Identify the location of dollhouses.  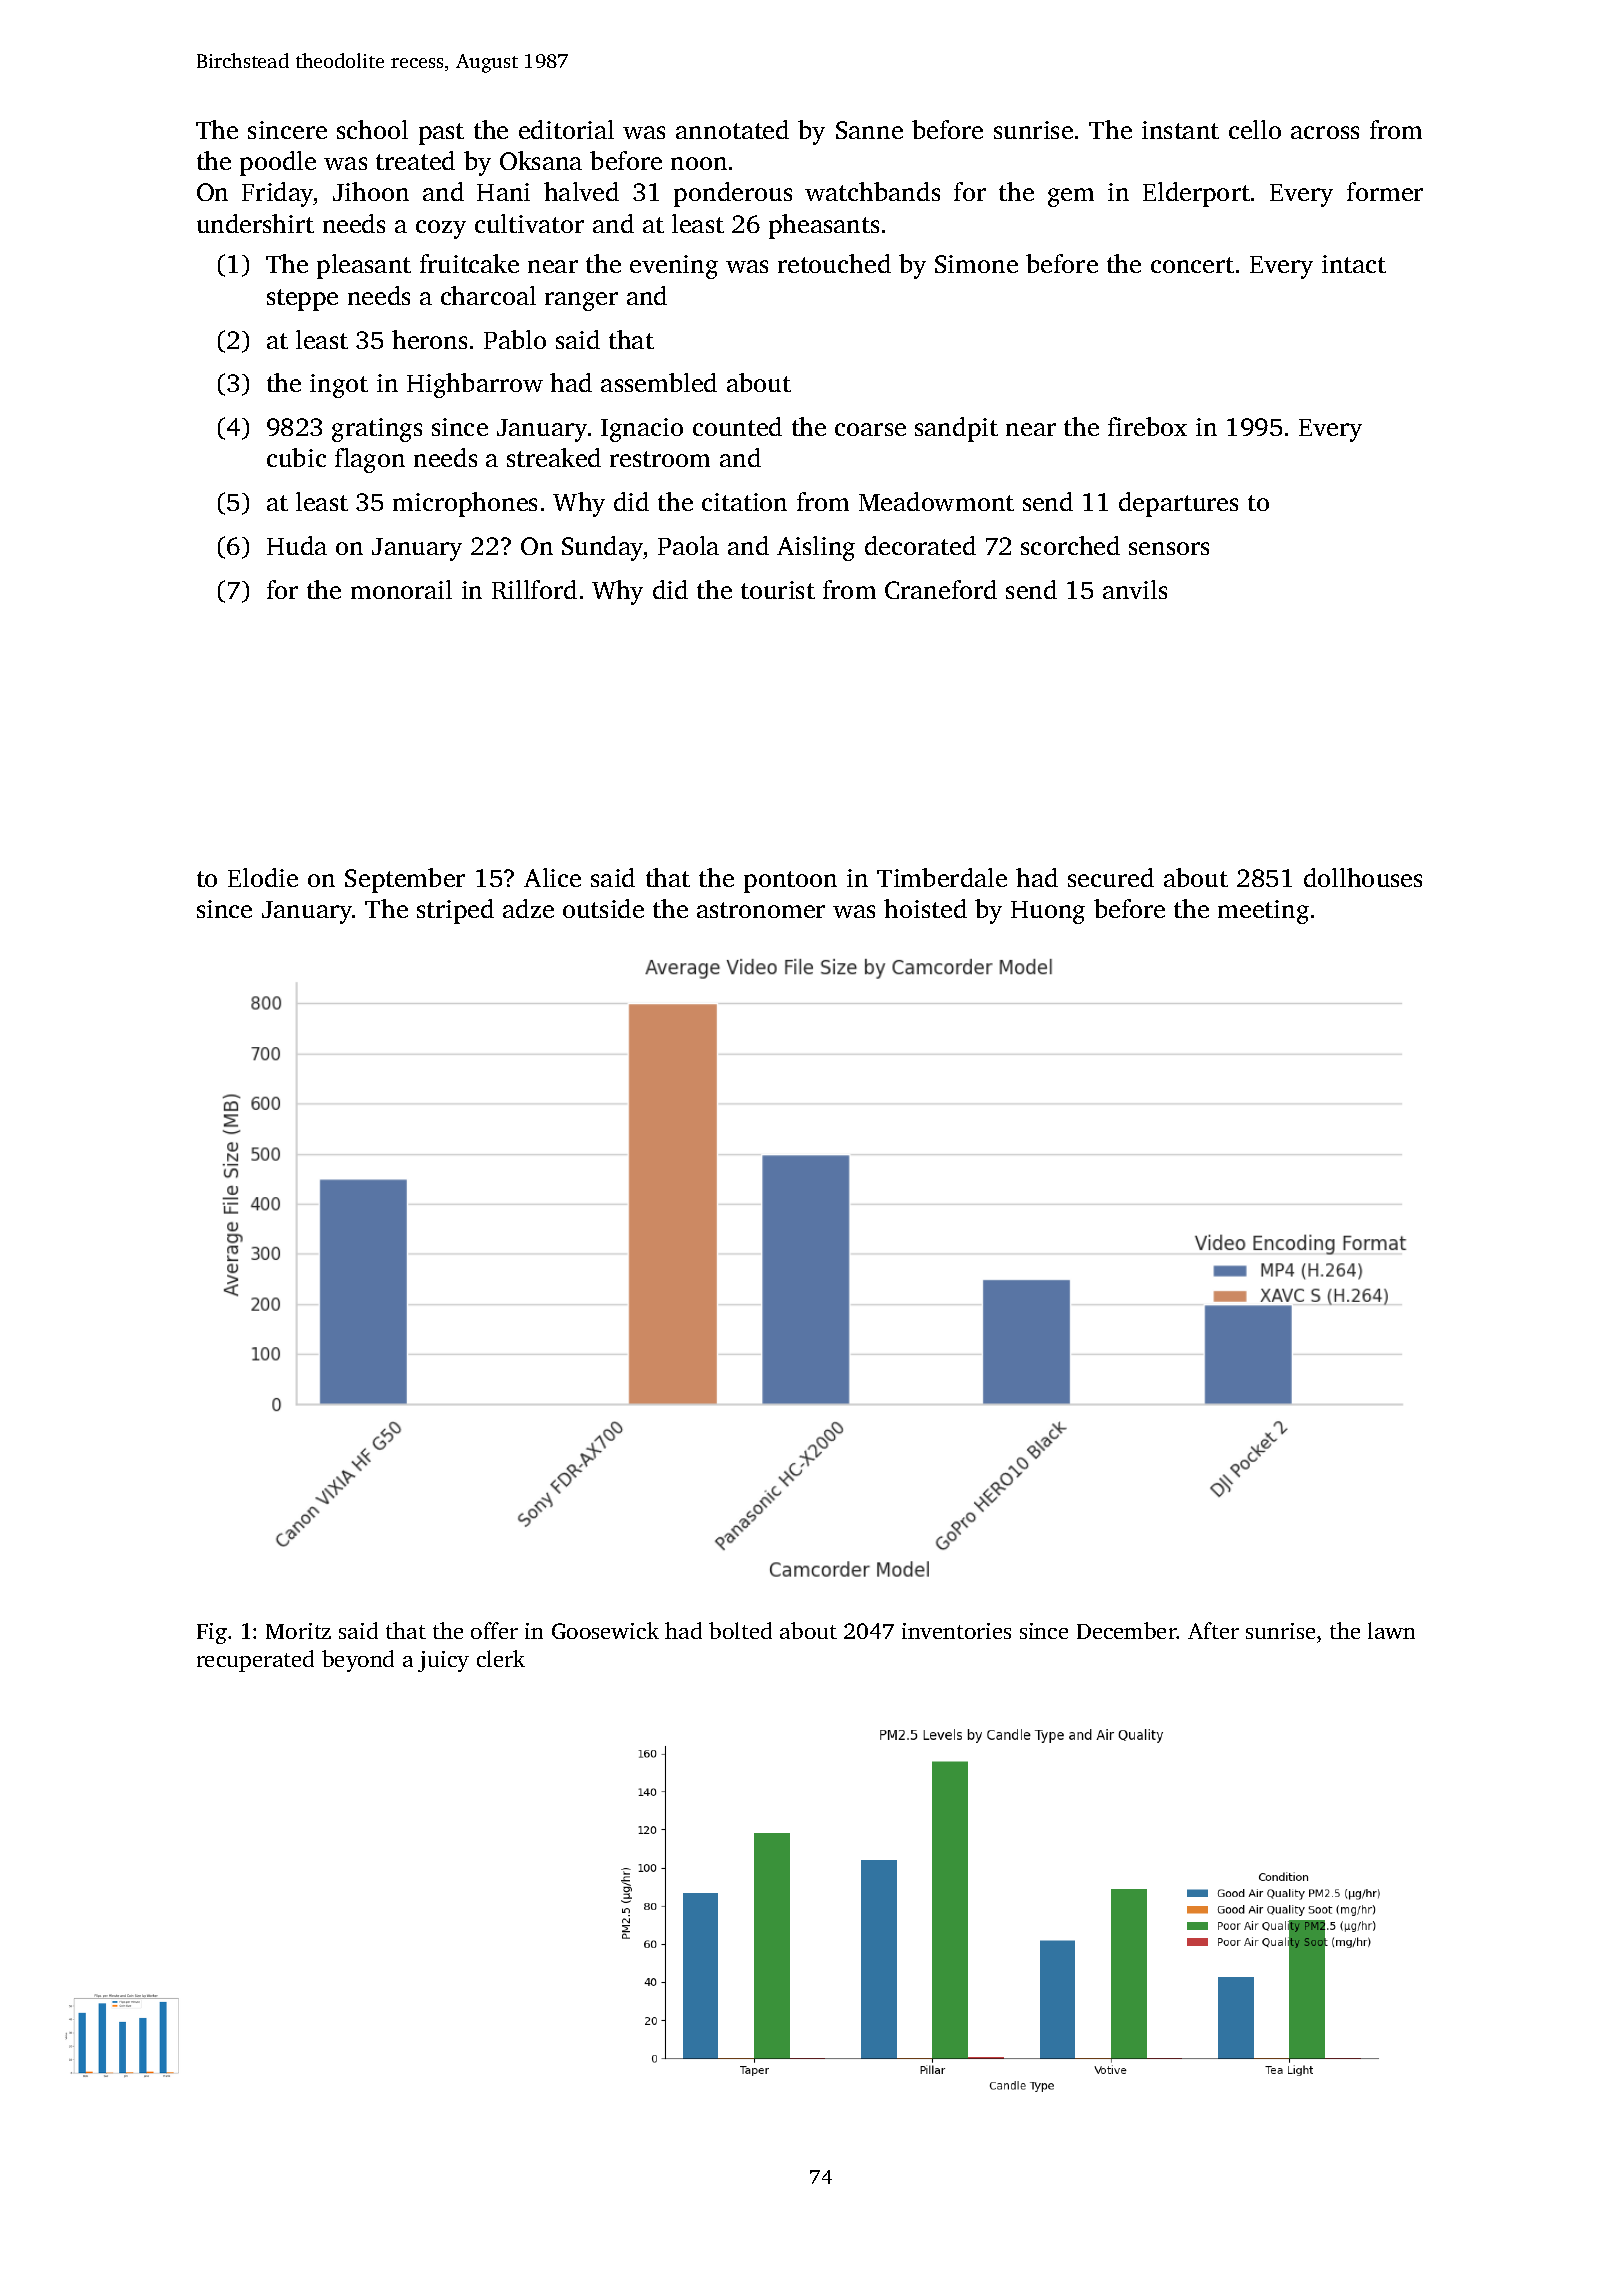
(1363, 877).
